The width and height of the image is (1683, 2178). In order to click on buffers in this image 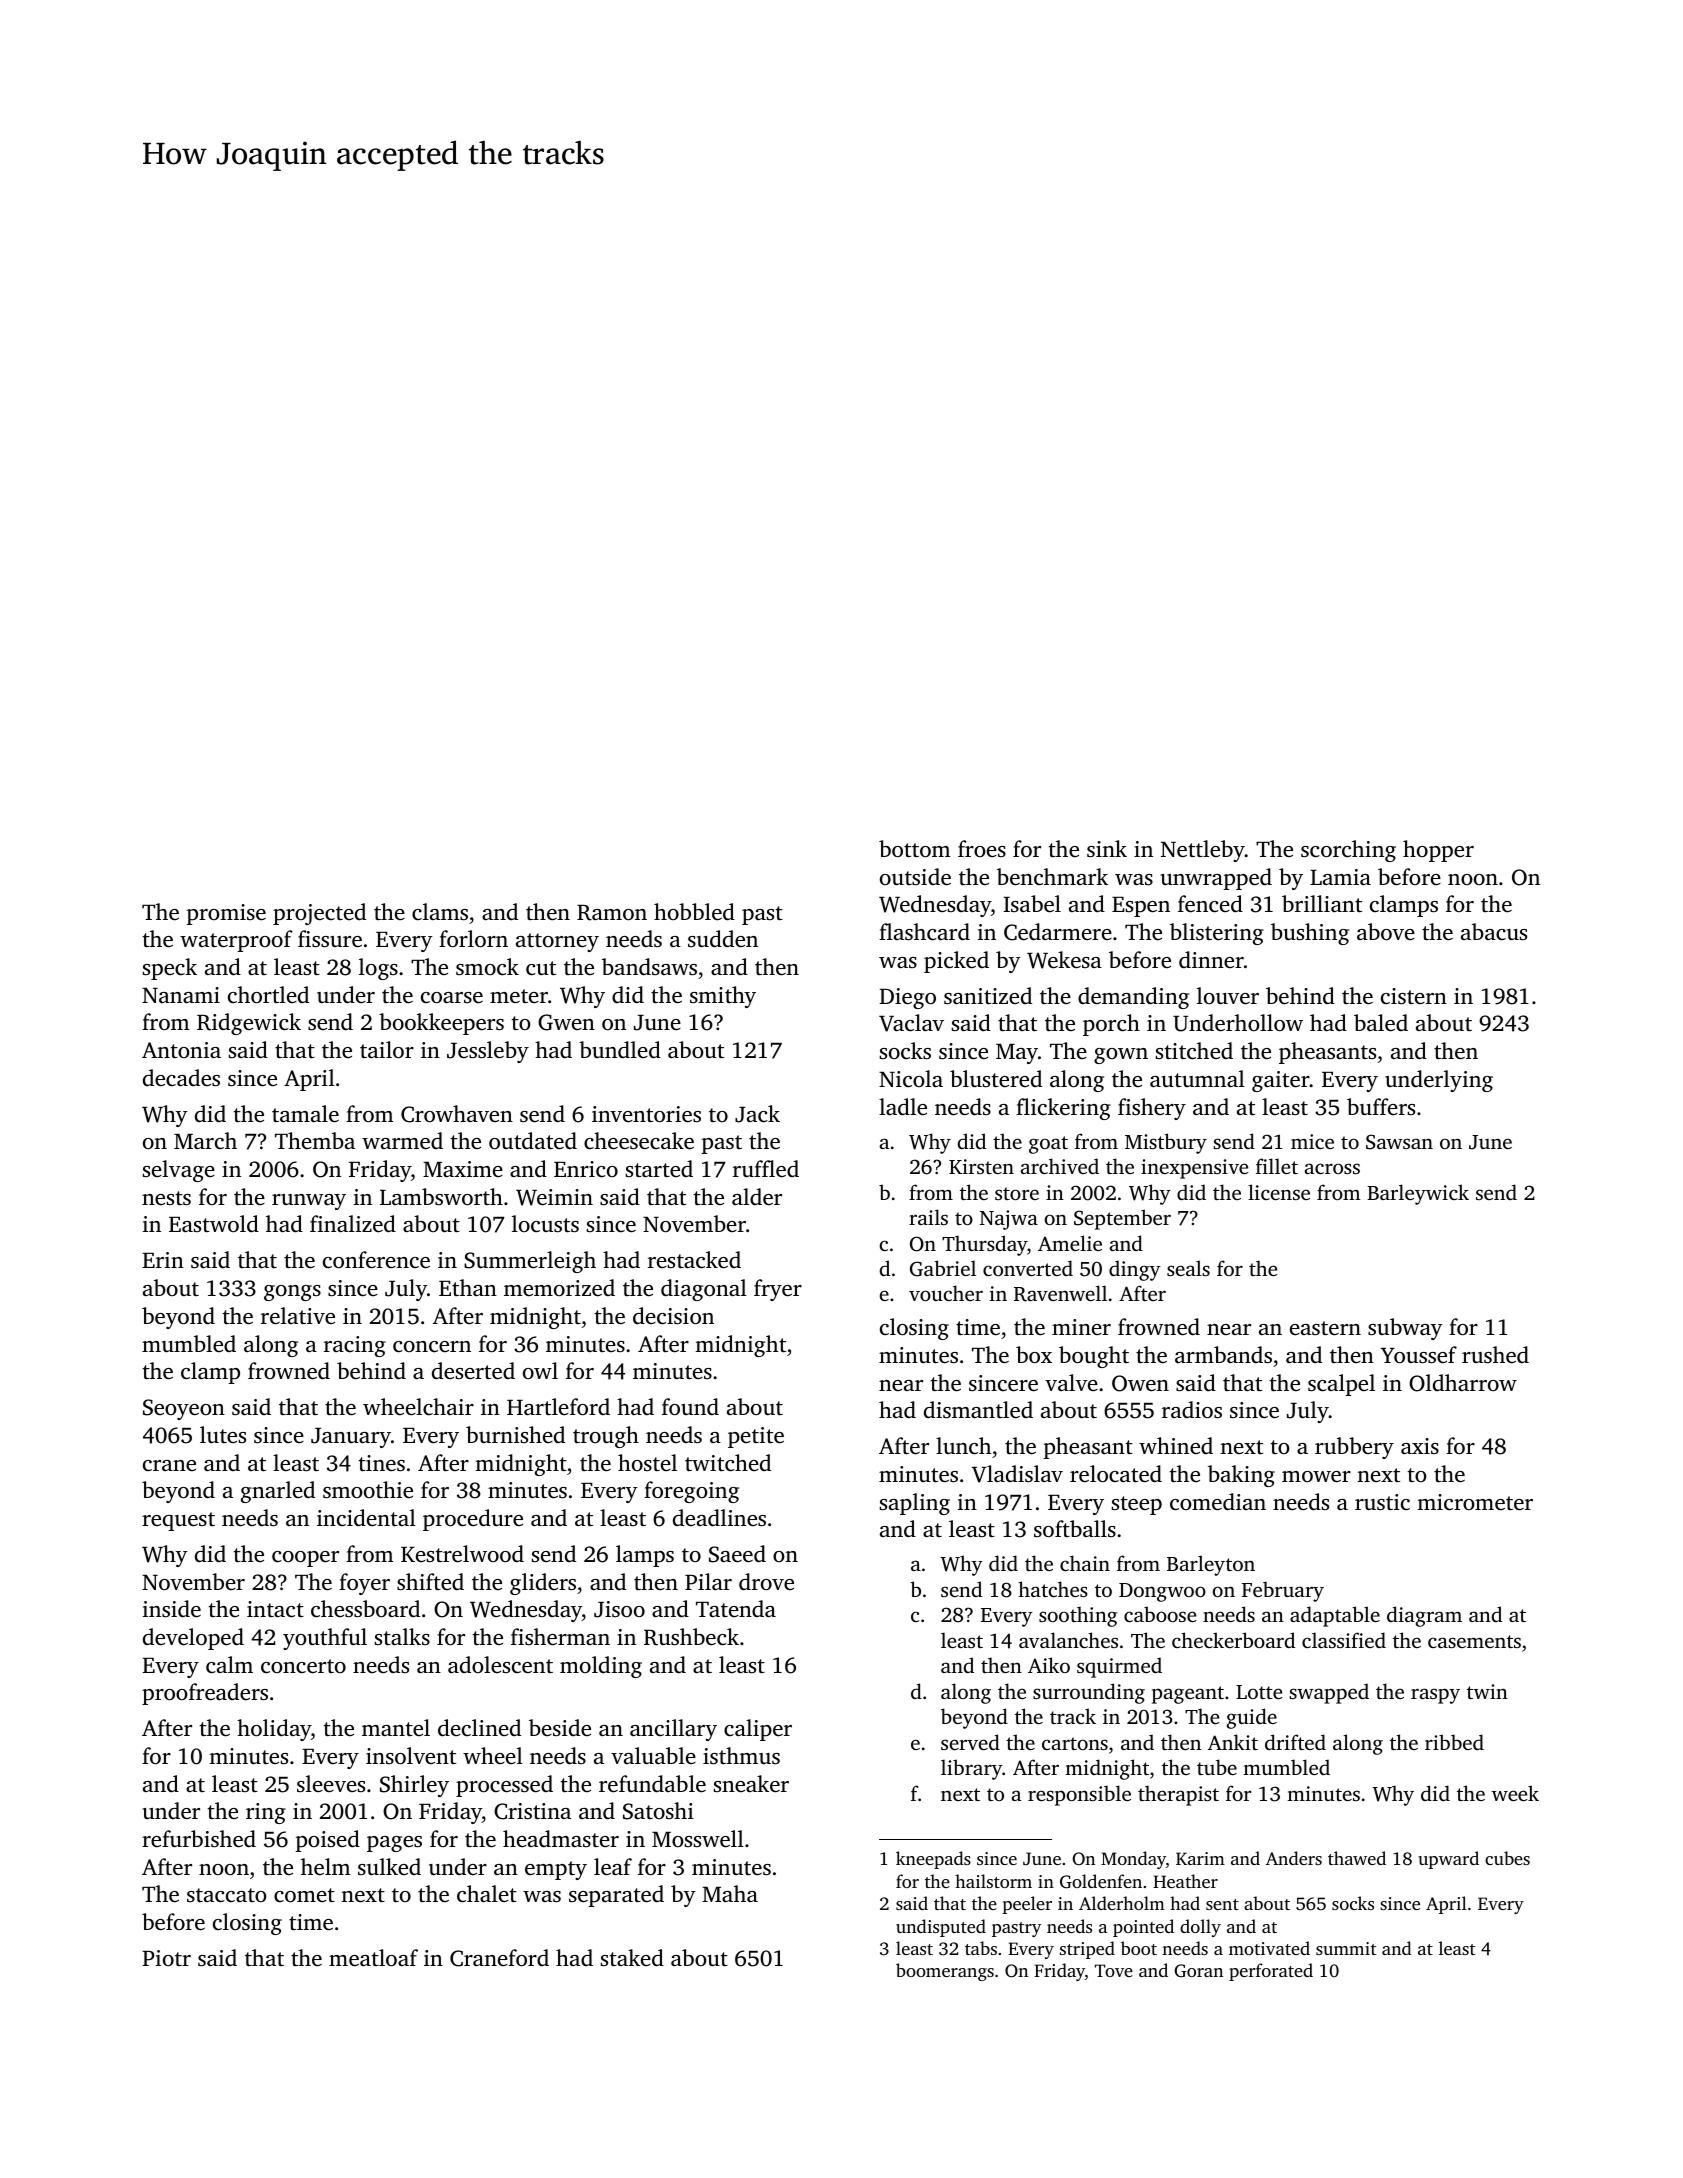, I will do `click(1381, 1107)`.
